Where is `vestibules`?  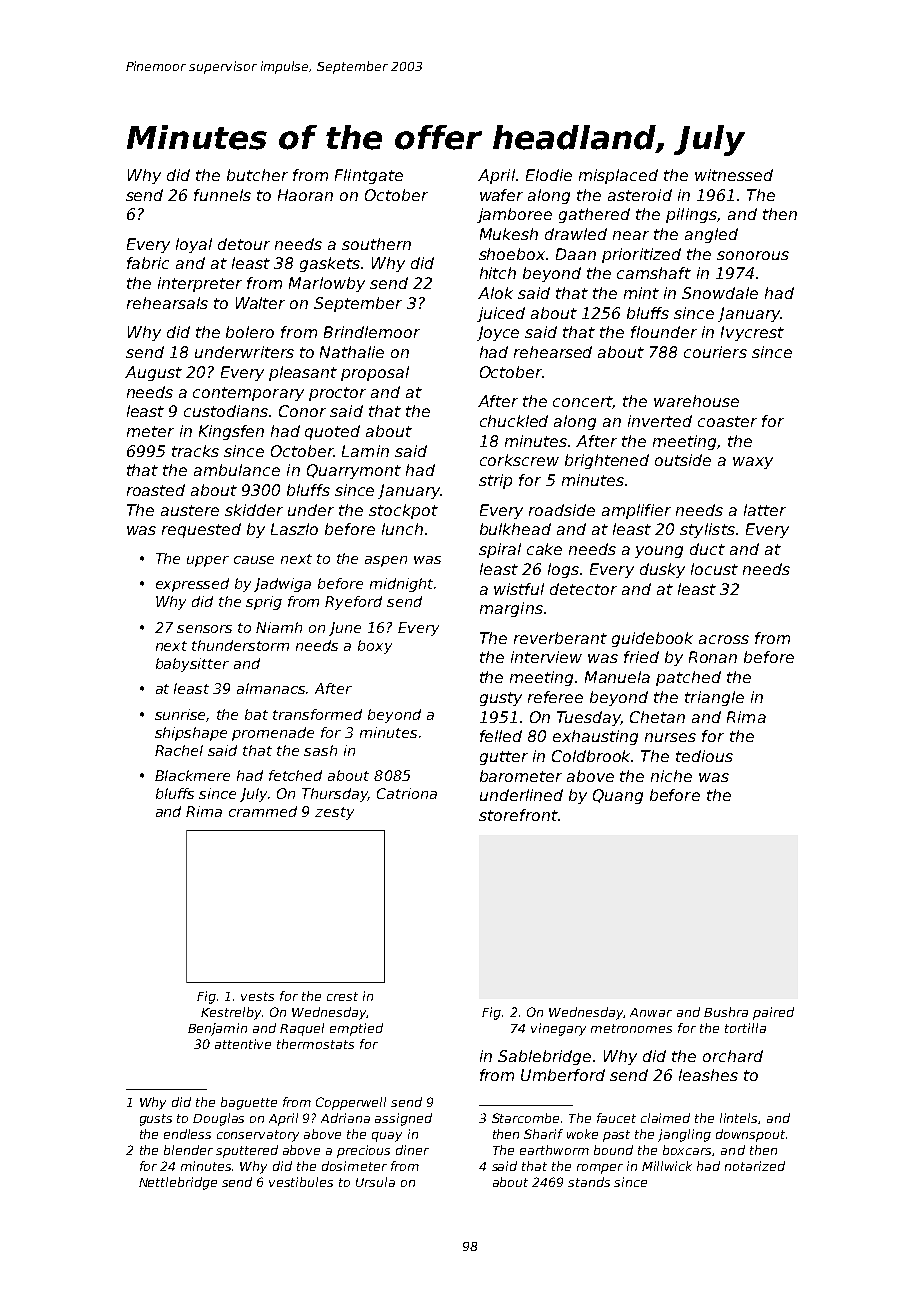
vestibules is located at coordinates (301, 1182).
